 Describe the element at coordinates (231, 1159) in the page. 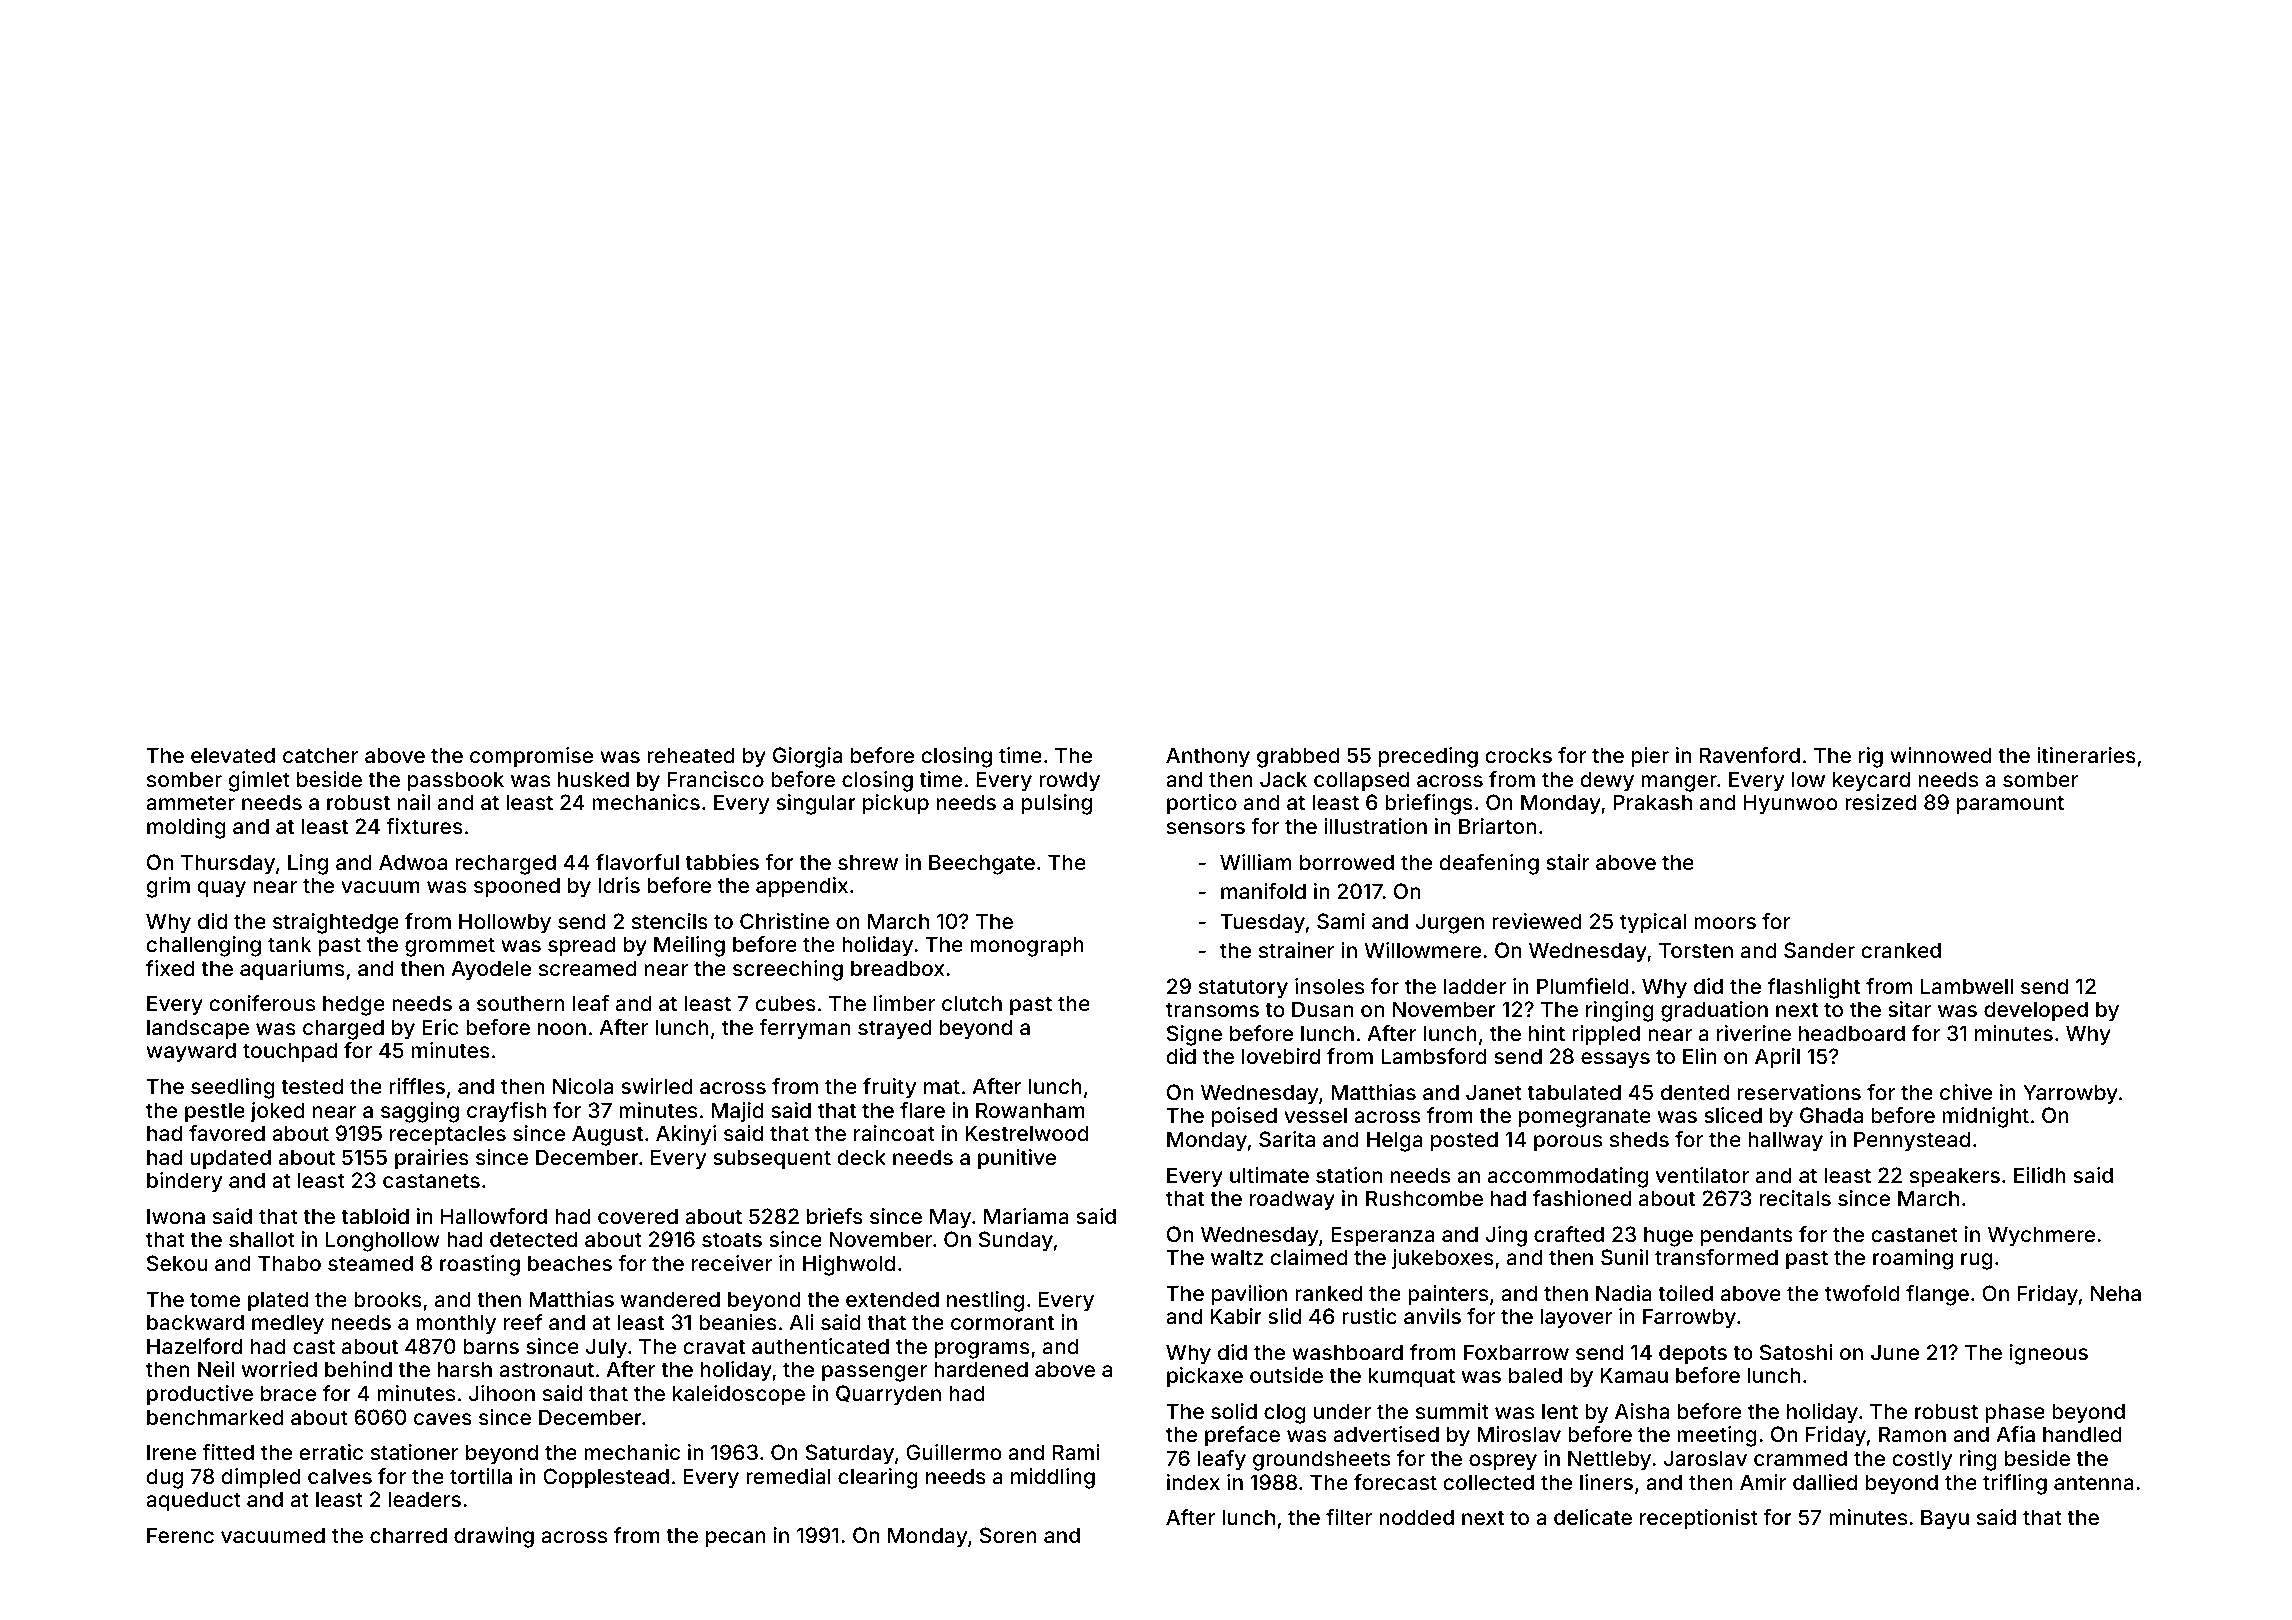

I see `updated` at that location.
